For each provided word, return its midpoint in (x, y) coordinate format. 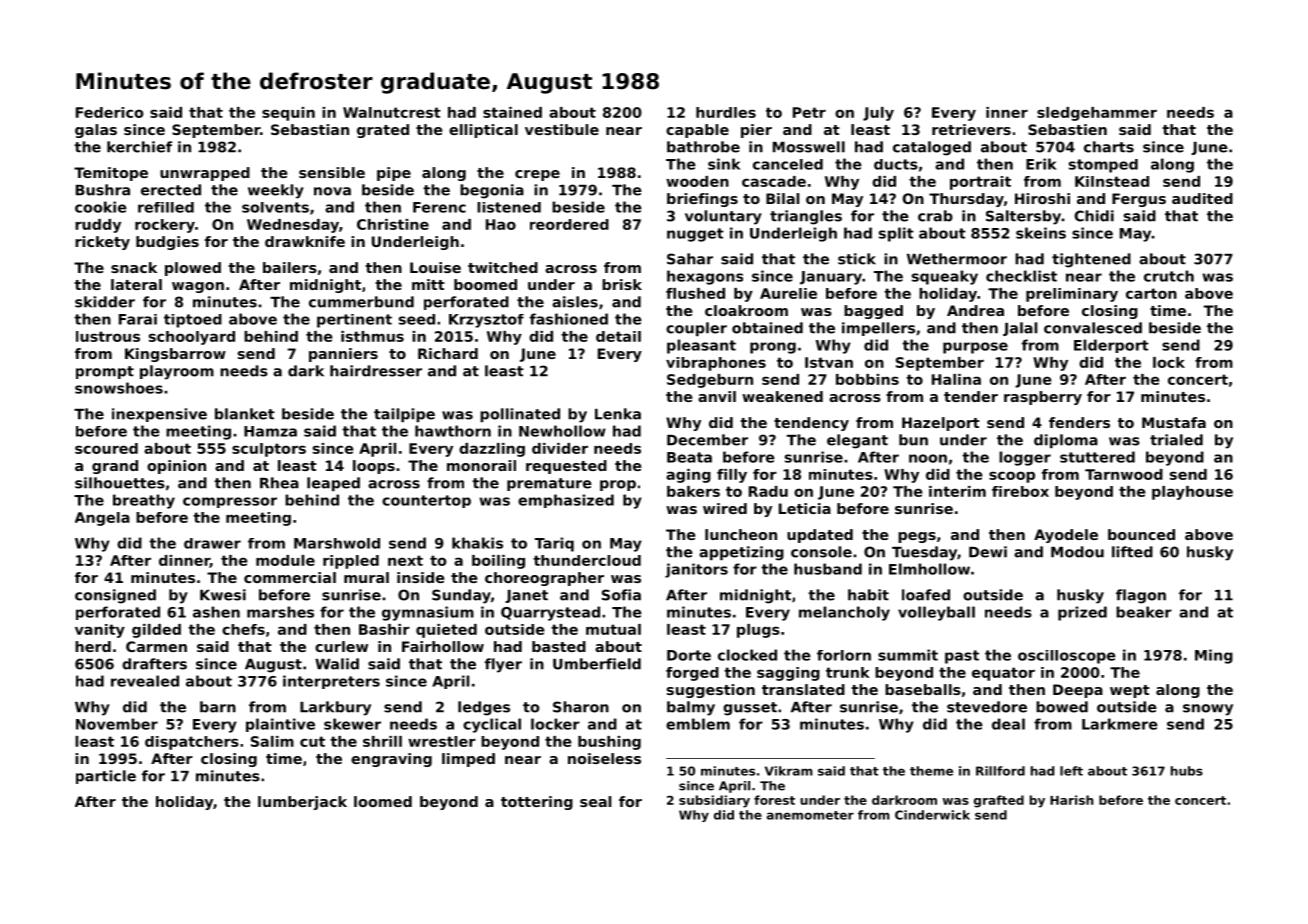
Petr (809, 112)
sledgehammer (1097, 114)
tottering (537, 803)
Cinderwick (932, 815)
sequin (288, 114)
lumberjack (302, 803)
